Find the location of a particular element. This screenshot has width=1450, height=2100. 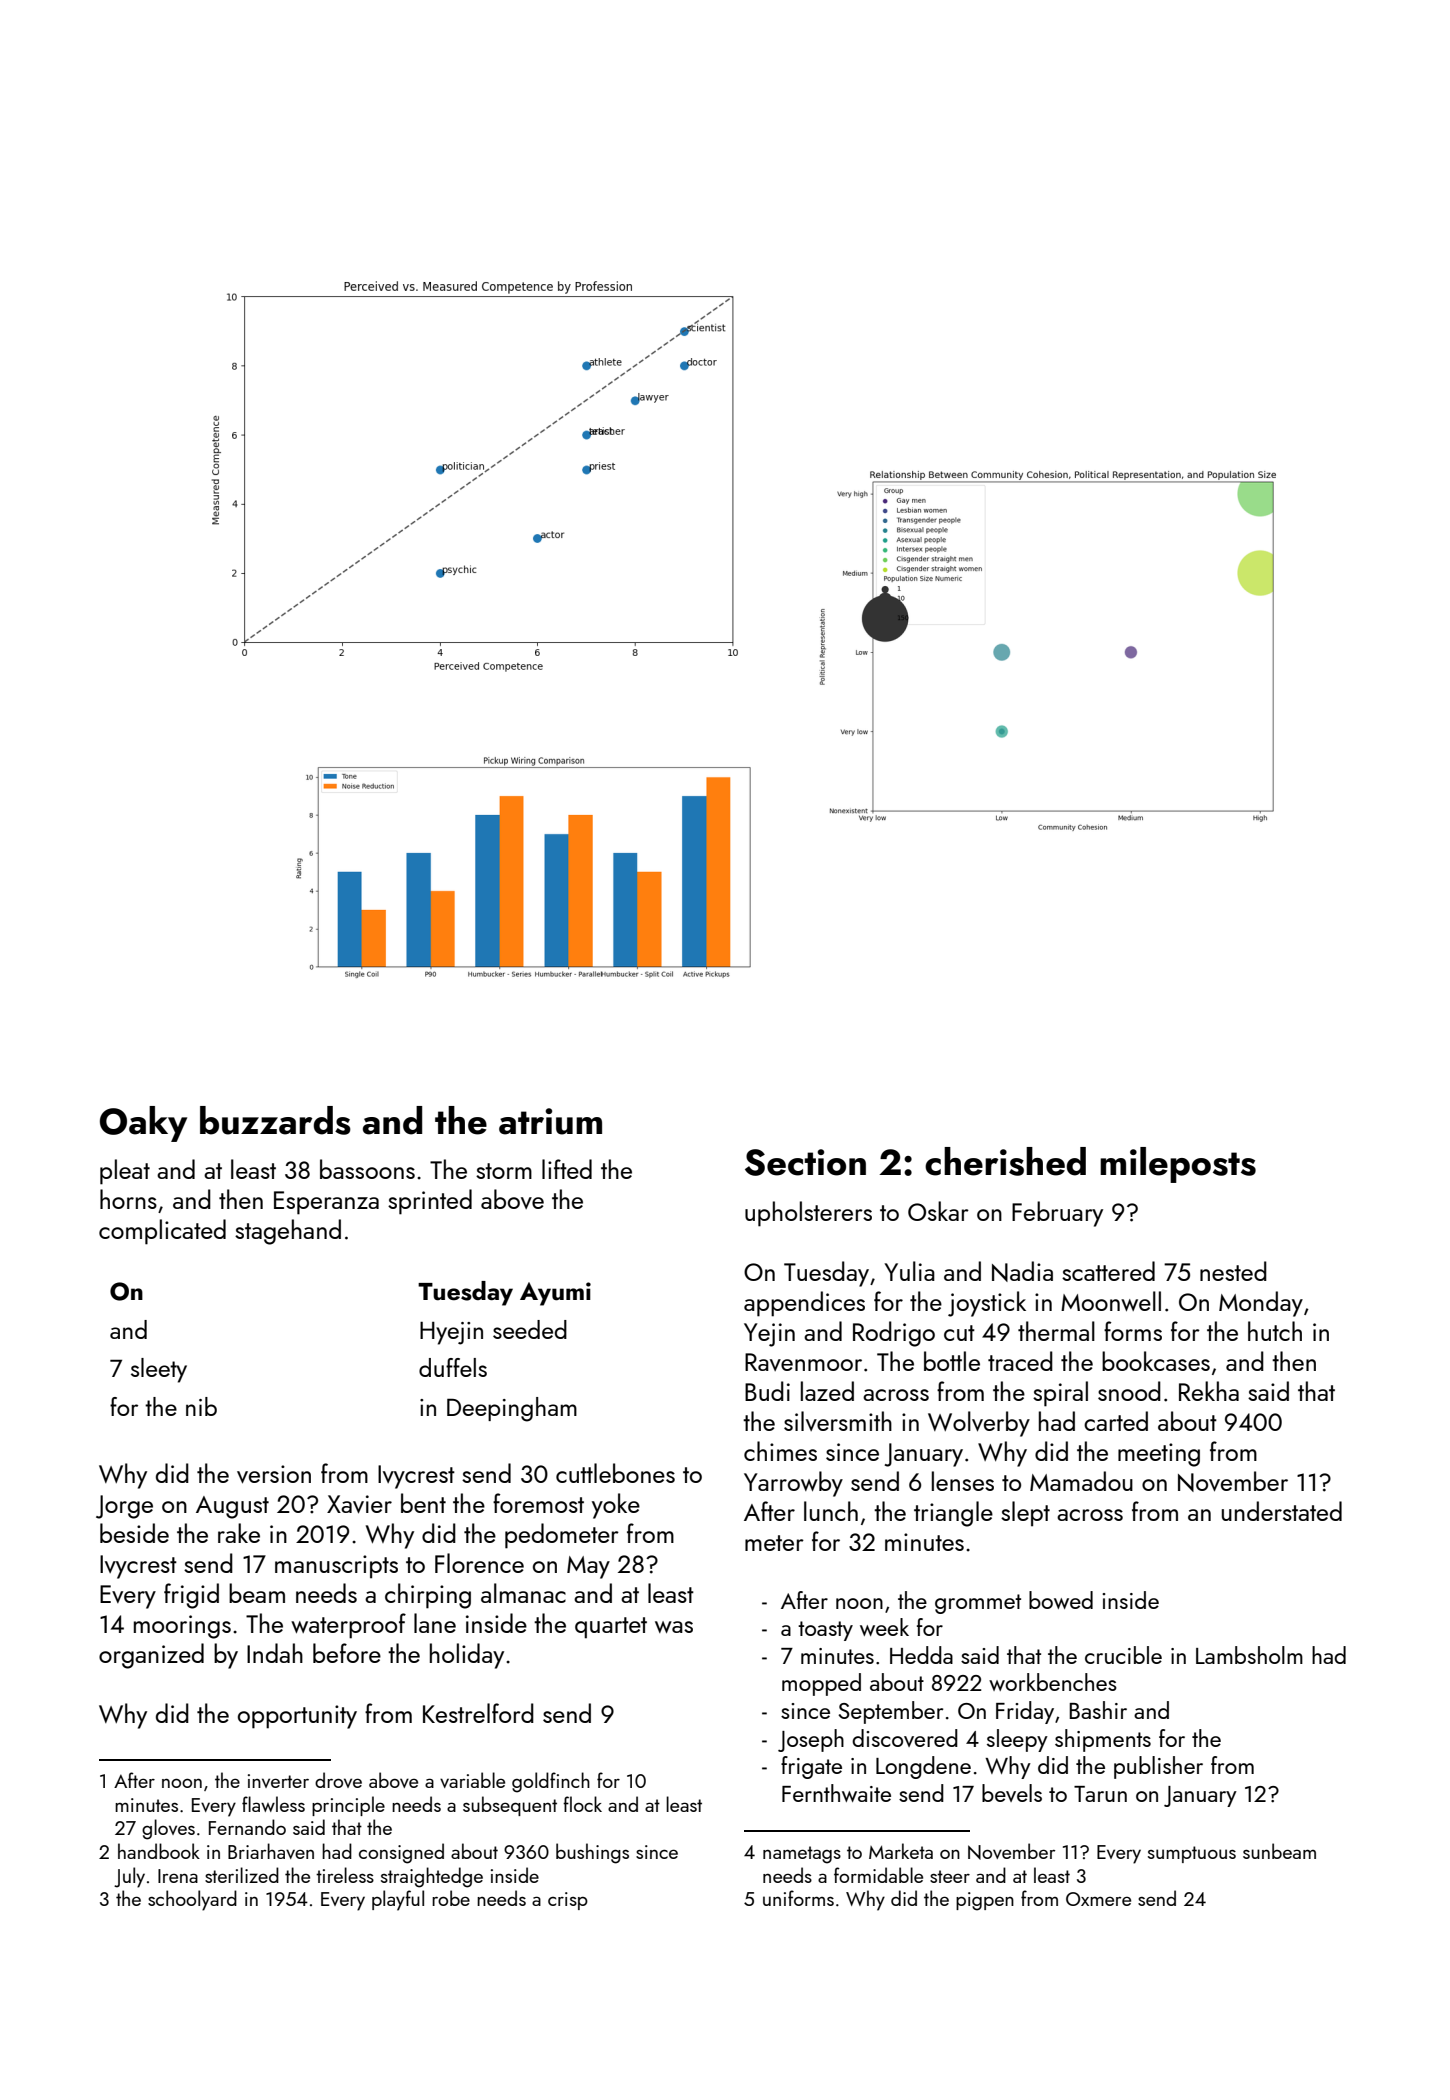

seeded is located at coordinates (530, 1329).
